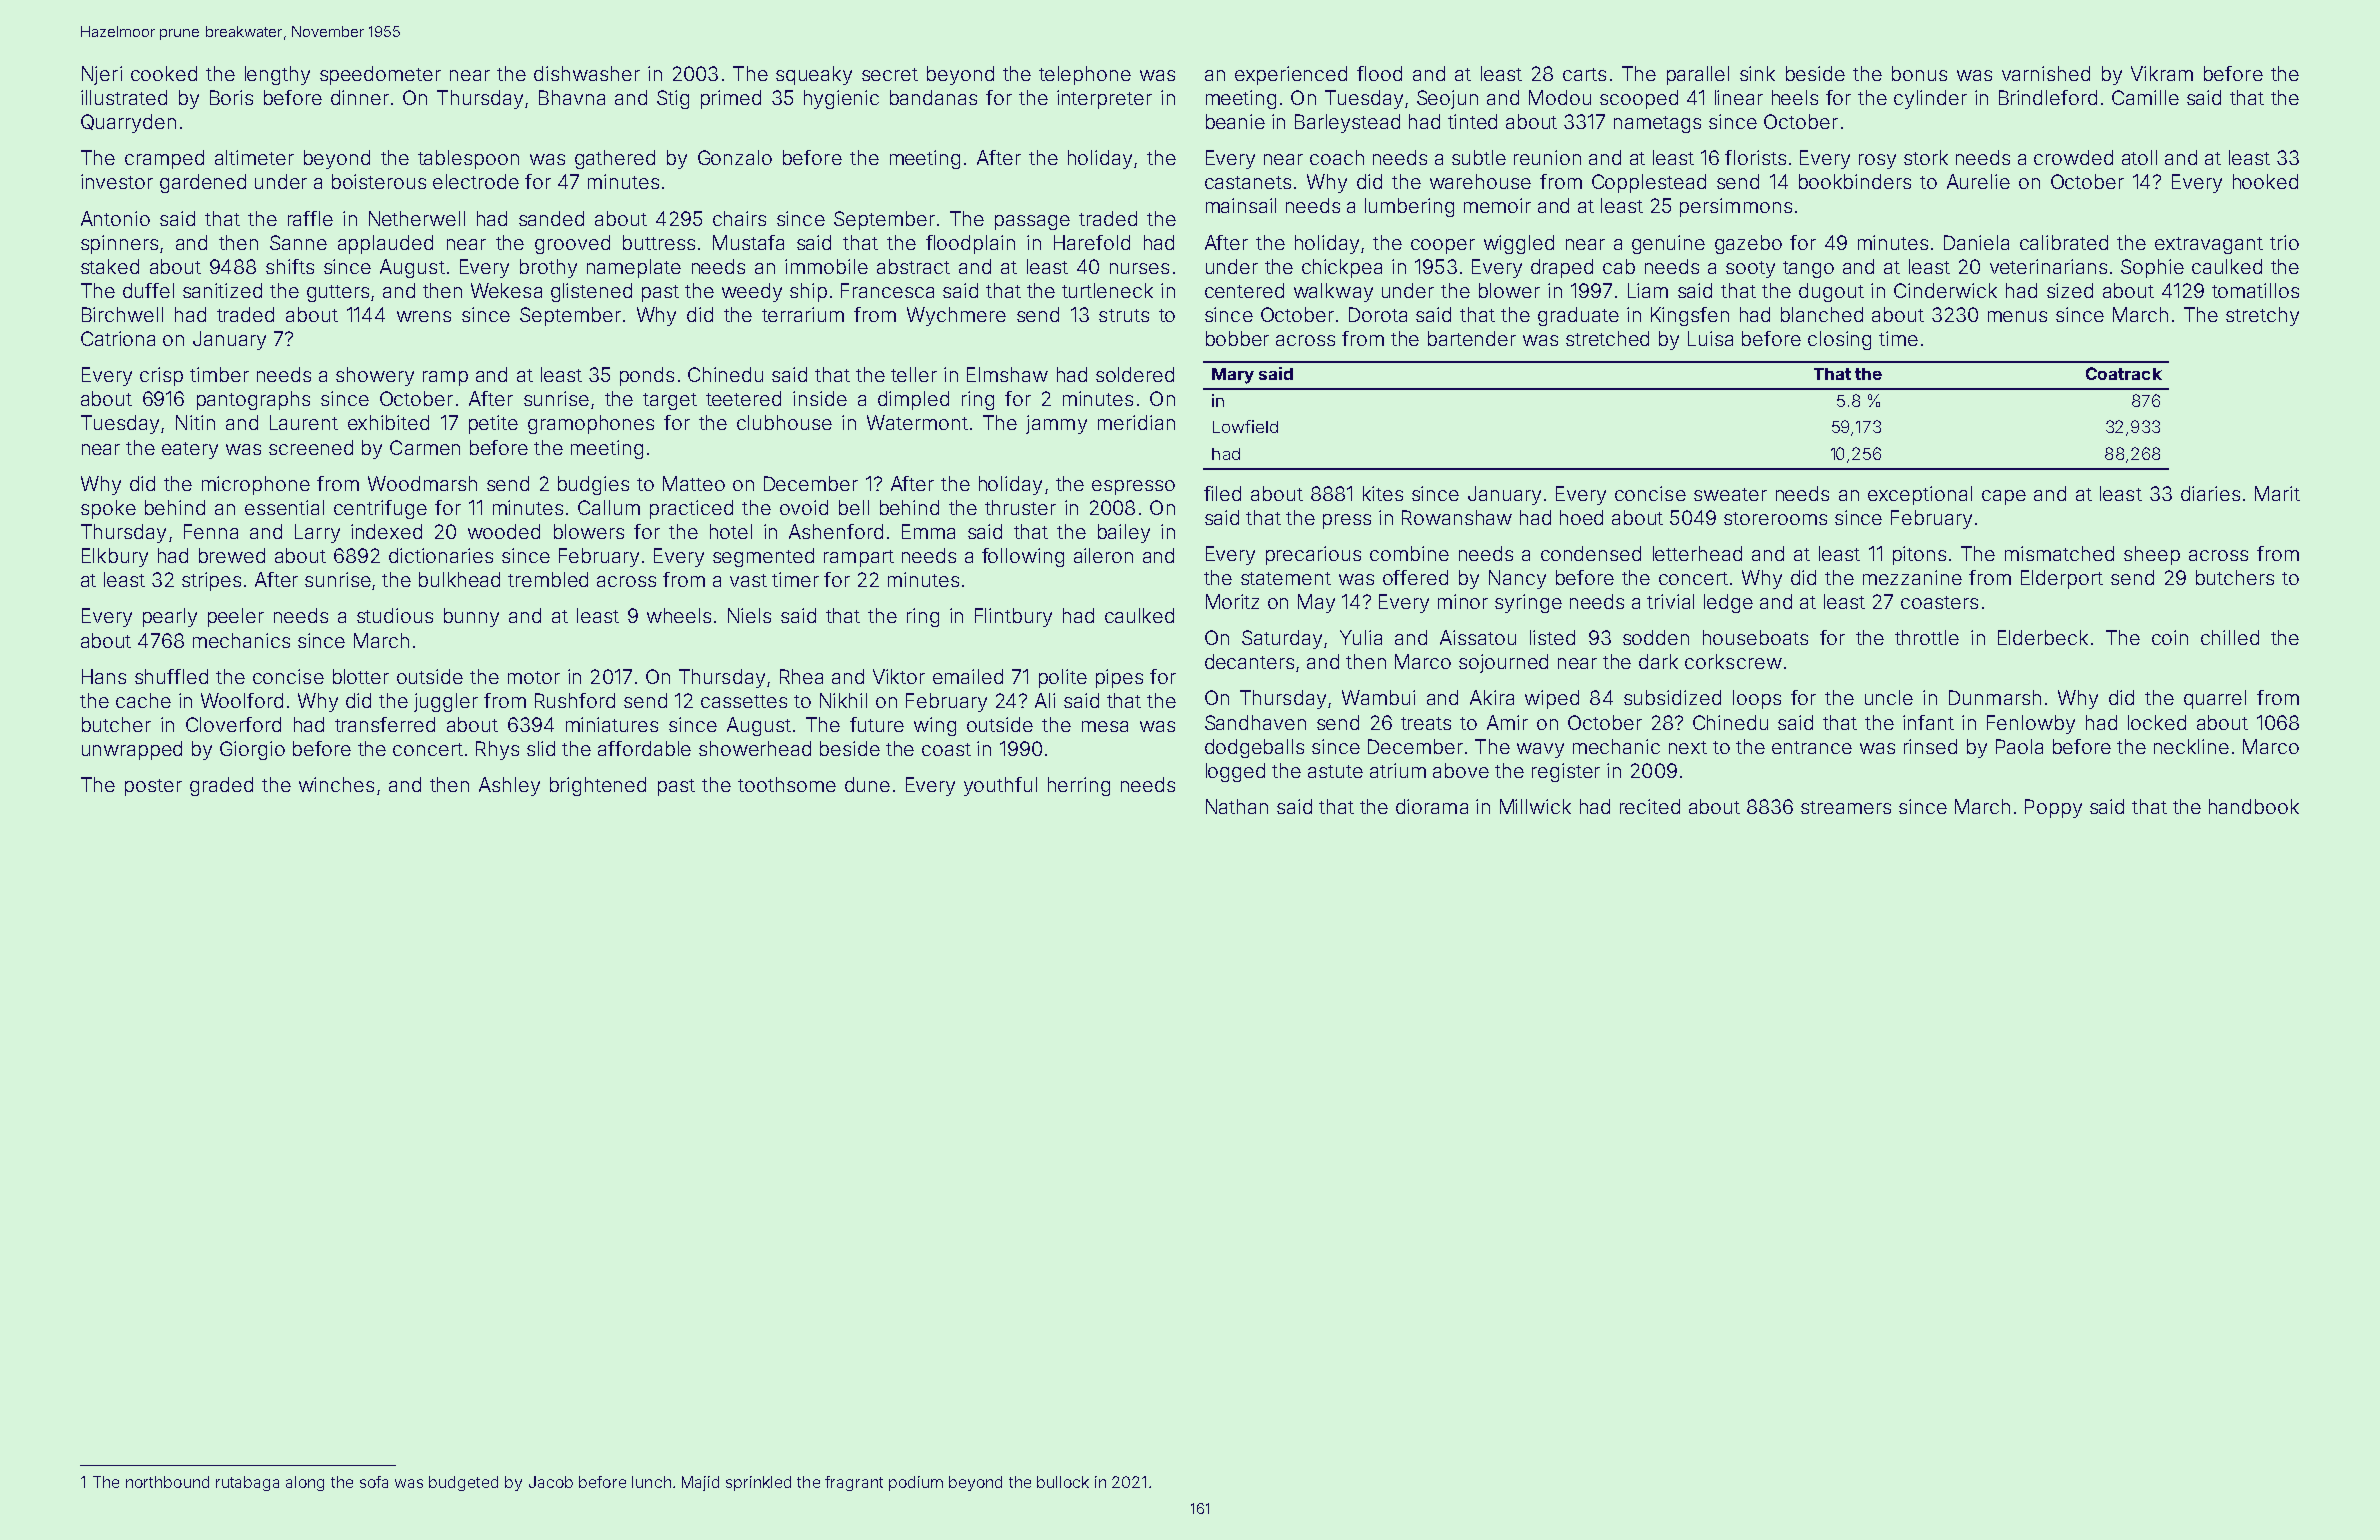  What do you see at coordinates (748, 580) in the screenshot?
I see `vast` at bounding box center [748, 580].
